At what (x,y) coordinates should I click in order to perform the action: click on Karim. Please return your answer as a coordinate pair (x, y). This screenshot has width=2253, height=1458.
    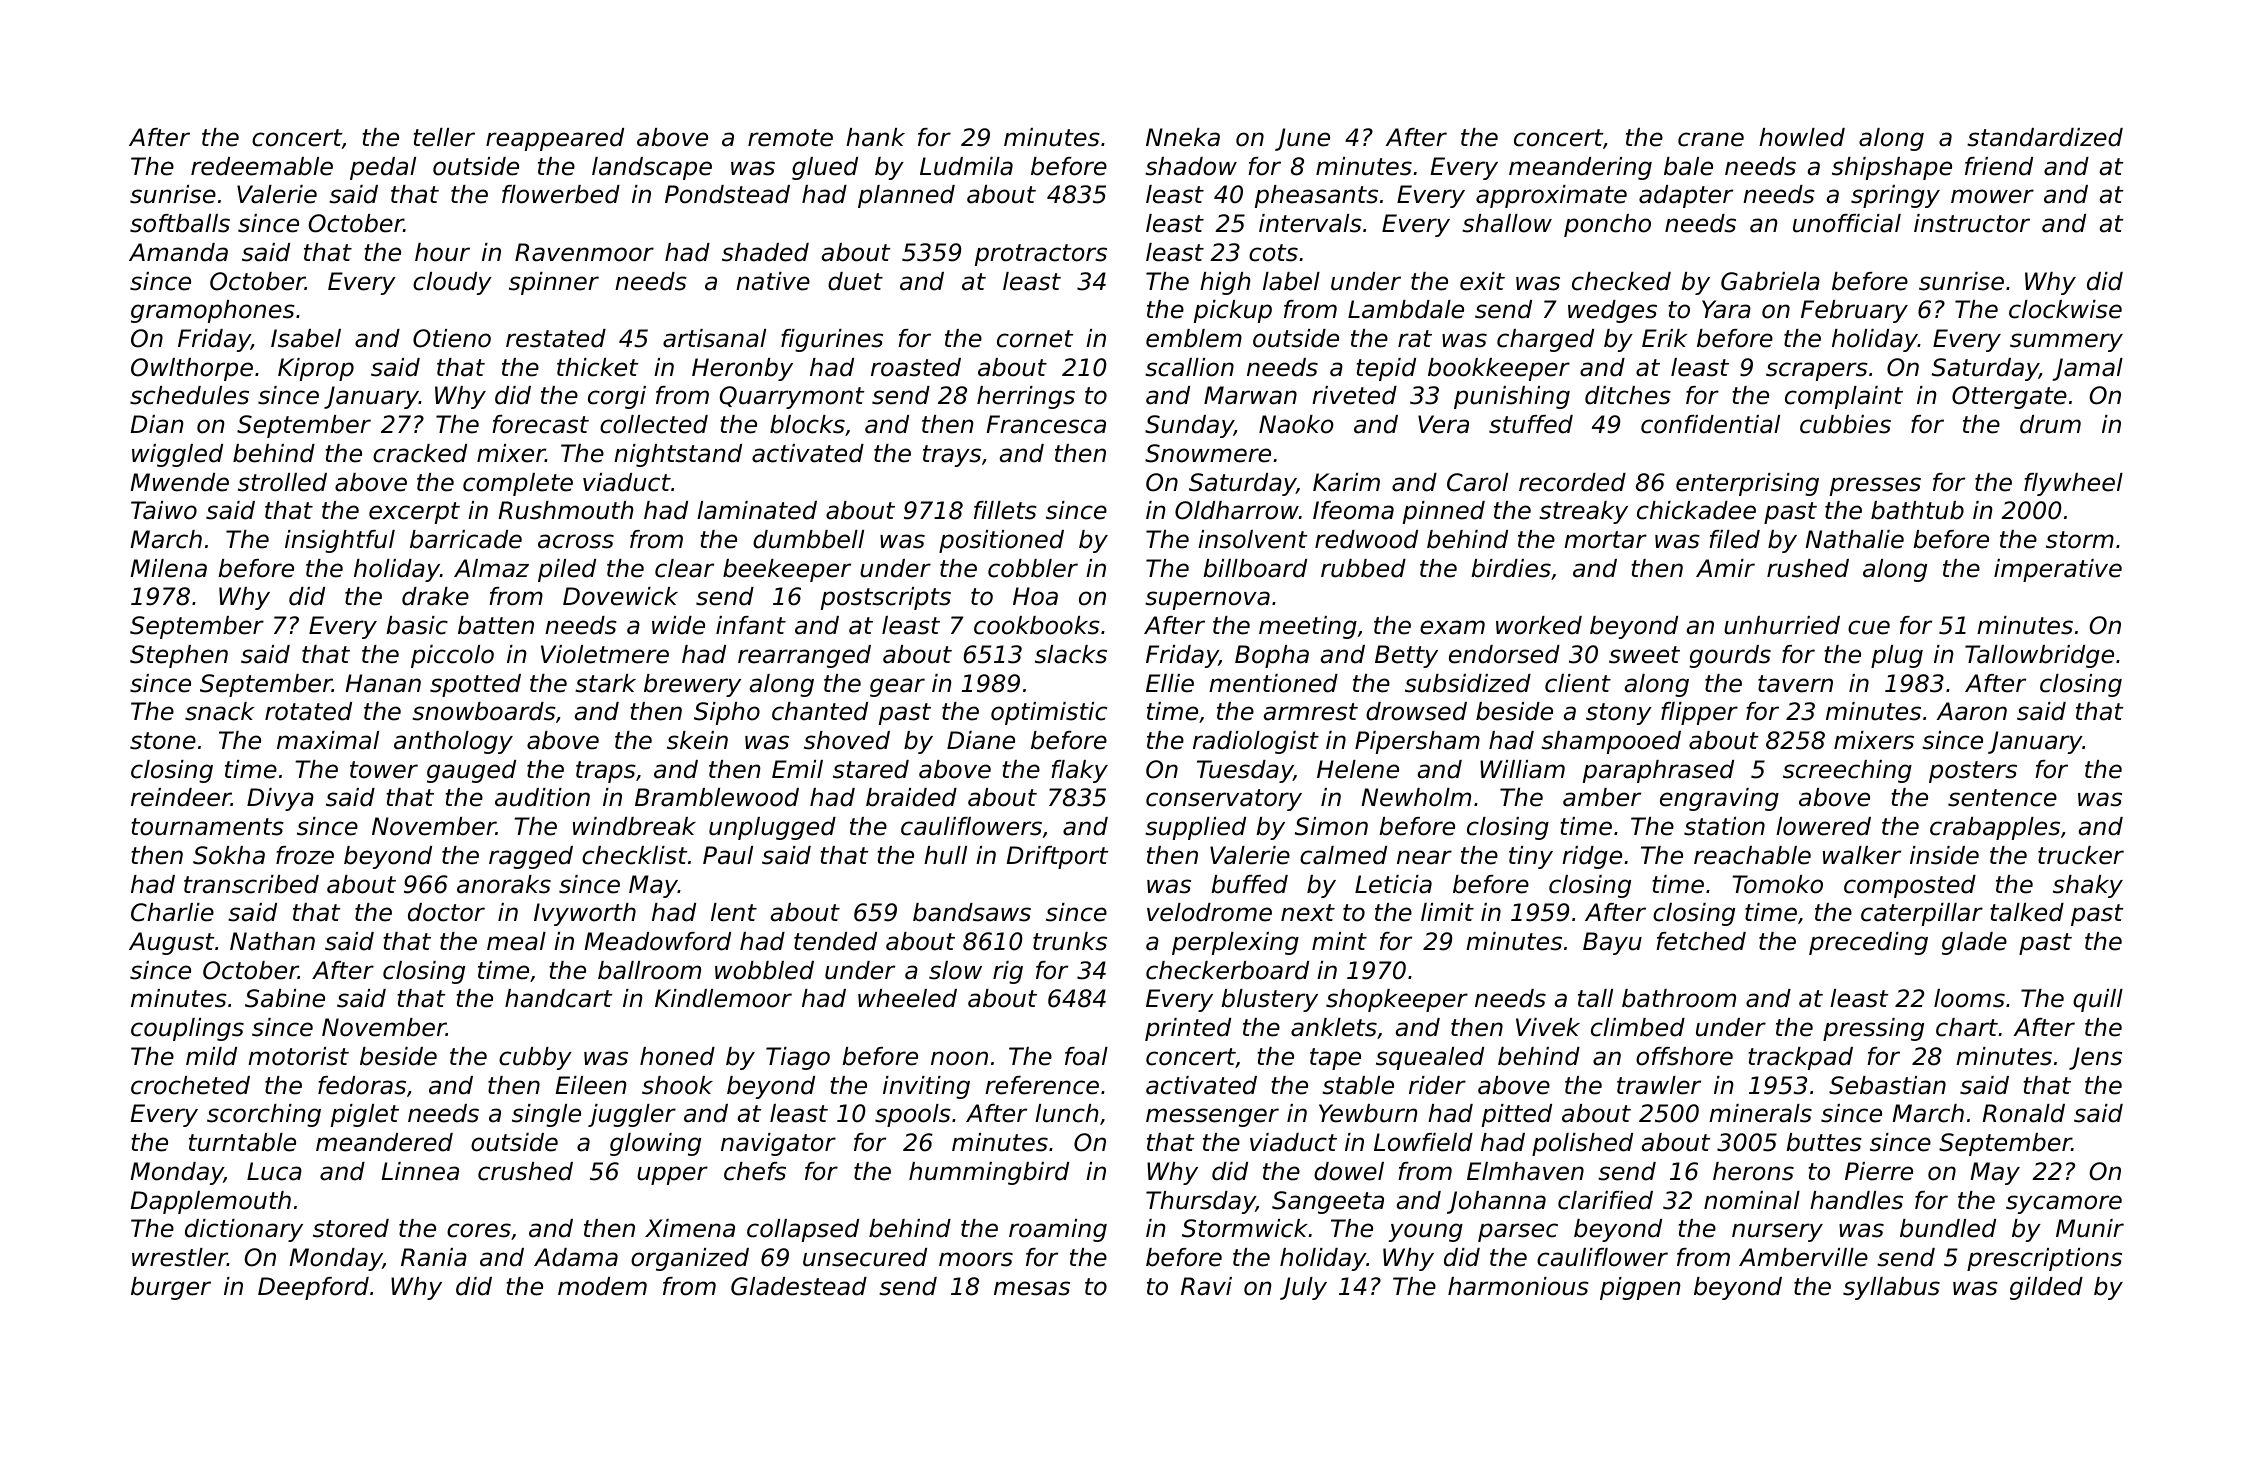
    Looking at the image, I should click on (1346, 482).
